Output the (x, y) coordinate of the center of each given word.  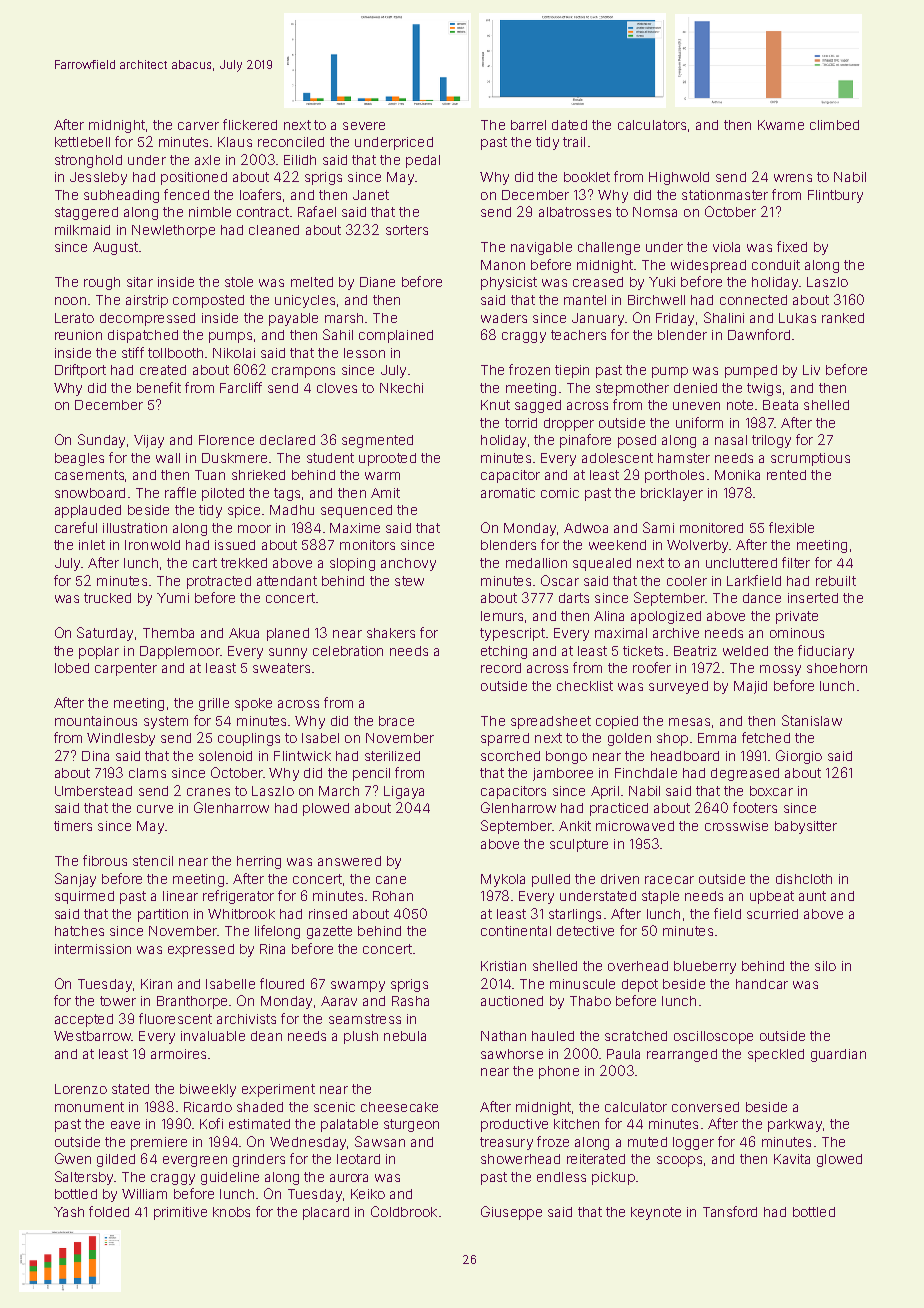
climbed (834, 125)
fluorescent (175, 1018)
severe (364, 126)
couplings (249, 739)
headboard (685, 756)
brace (396, 721)
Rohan (393, 896)
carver (198, 126)
